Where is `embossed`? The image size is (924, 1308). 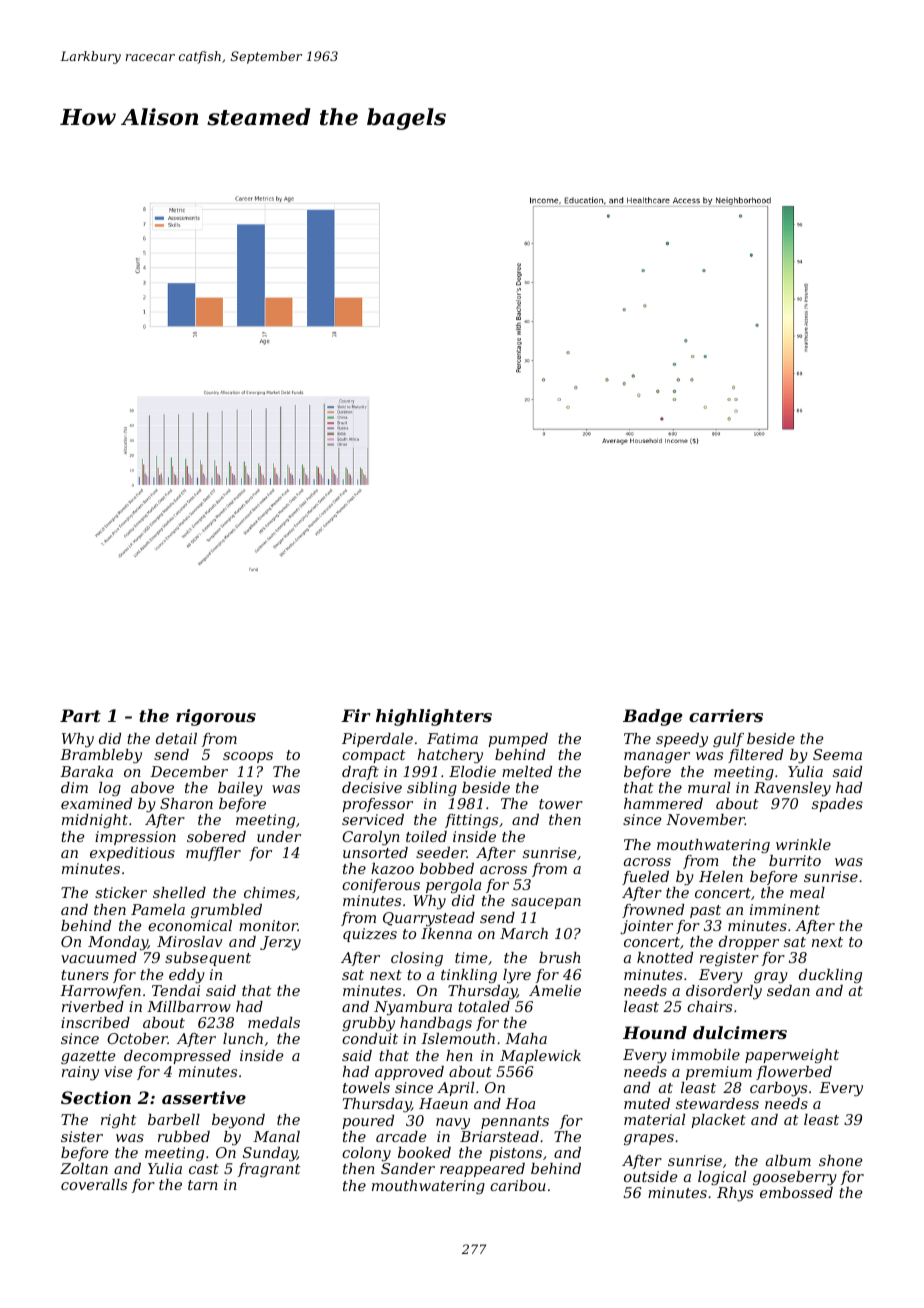 embossed is located at coordinates (796, 1192).
